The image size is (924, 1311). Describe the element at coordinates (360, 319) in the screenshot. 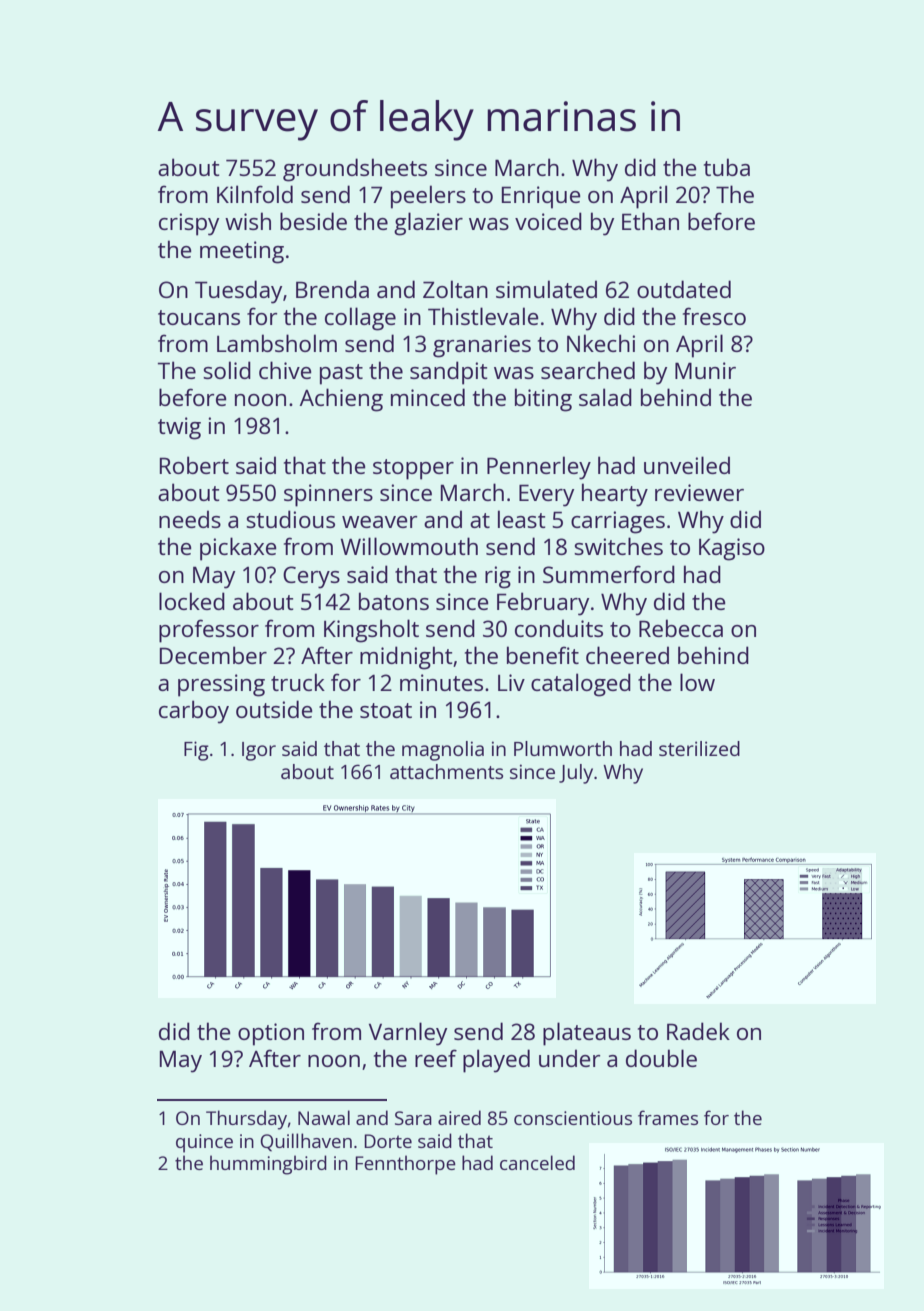

I see `collage` at that location.
